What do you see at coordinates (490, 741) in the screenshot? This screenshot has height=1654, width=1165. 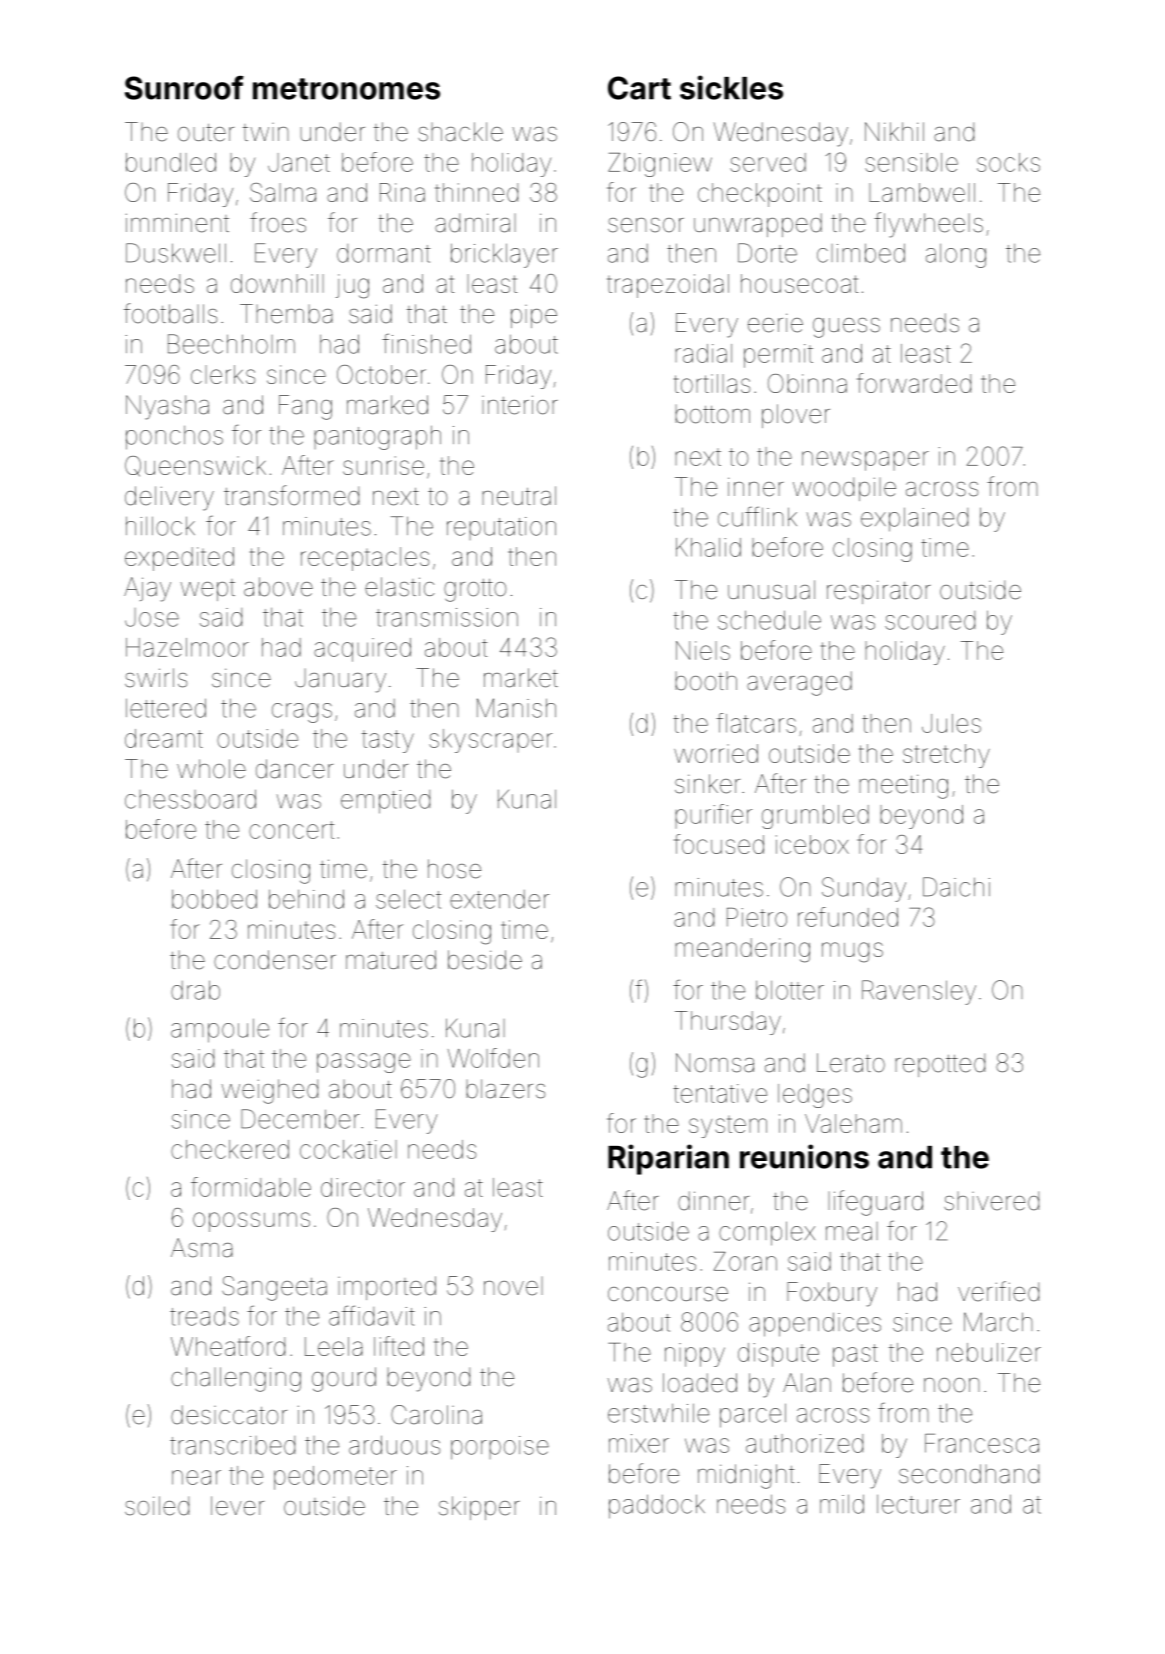 I see `skyscraper` at bounding box center [490, 741].
